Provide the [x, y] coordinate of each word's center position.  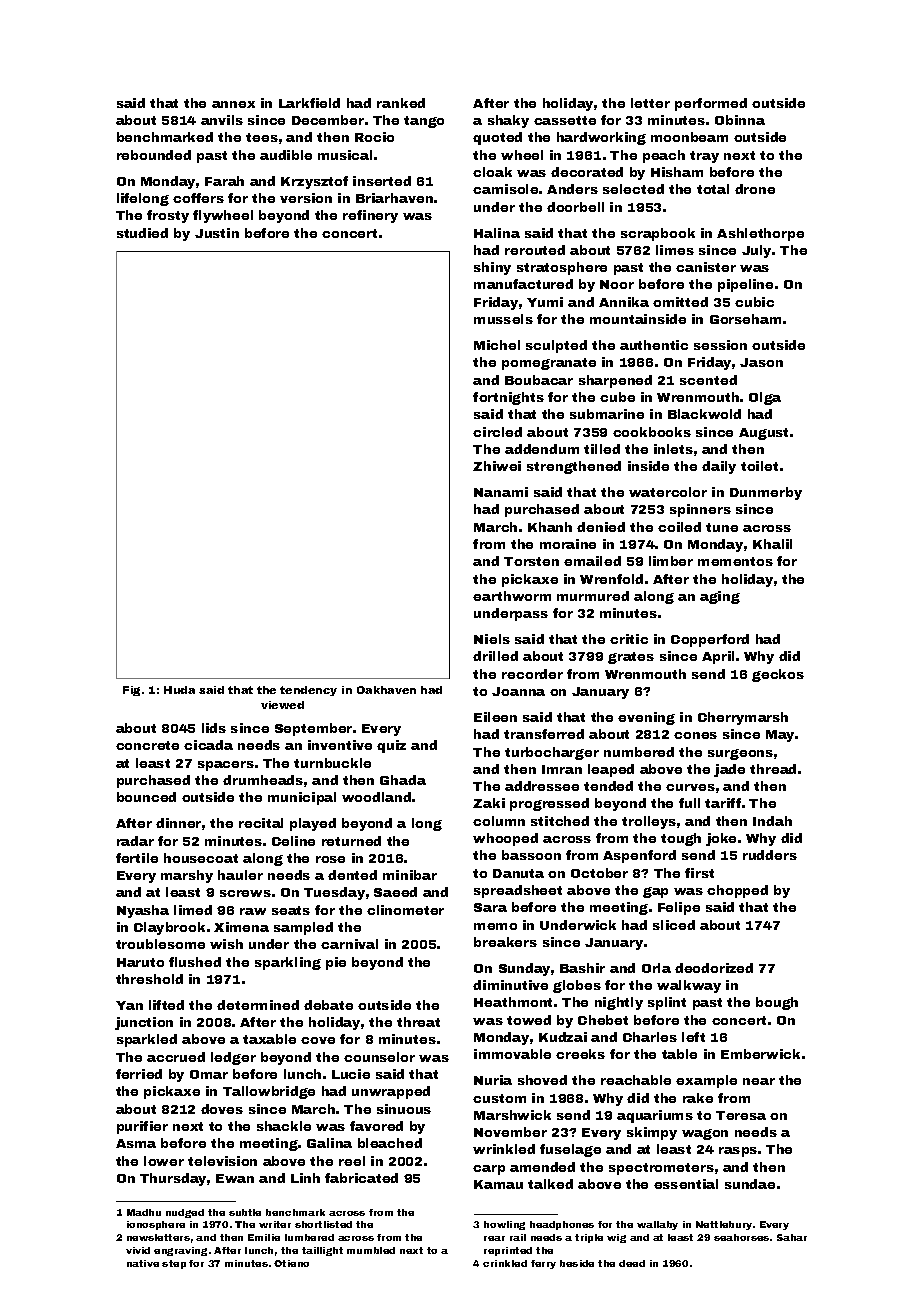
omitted [680, 302]
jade [729, 770]
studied [142, 233]
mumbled [371, 1250]
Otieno [291, 1263]
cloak [492, 172]
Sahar [792, 1237]
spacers [226, 766]
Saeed [395, 892]
